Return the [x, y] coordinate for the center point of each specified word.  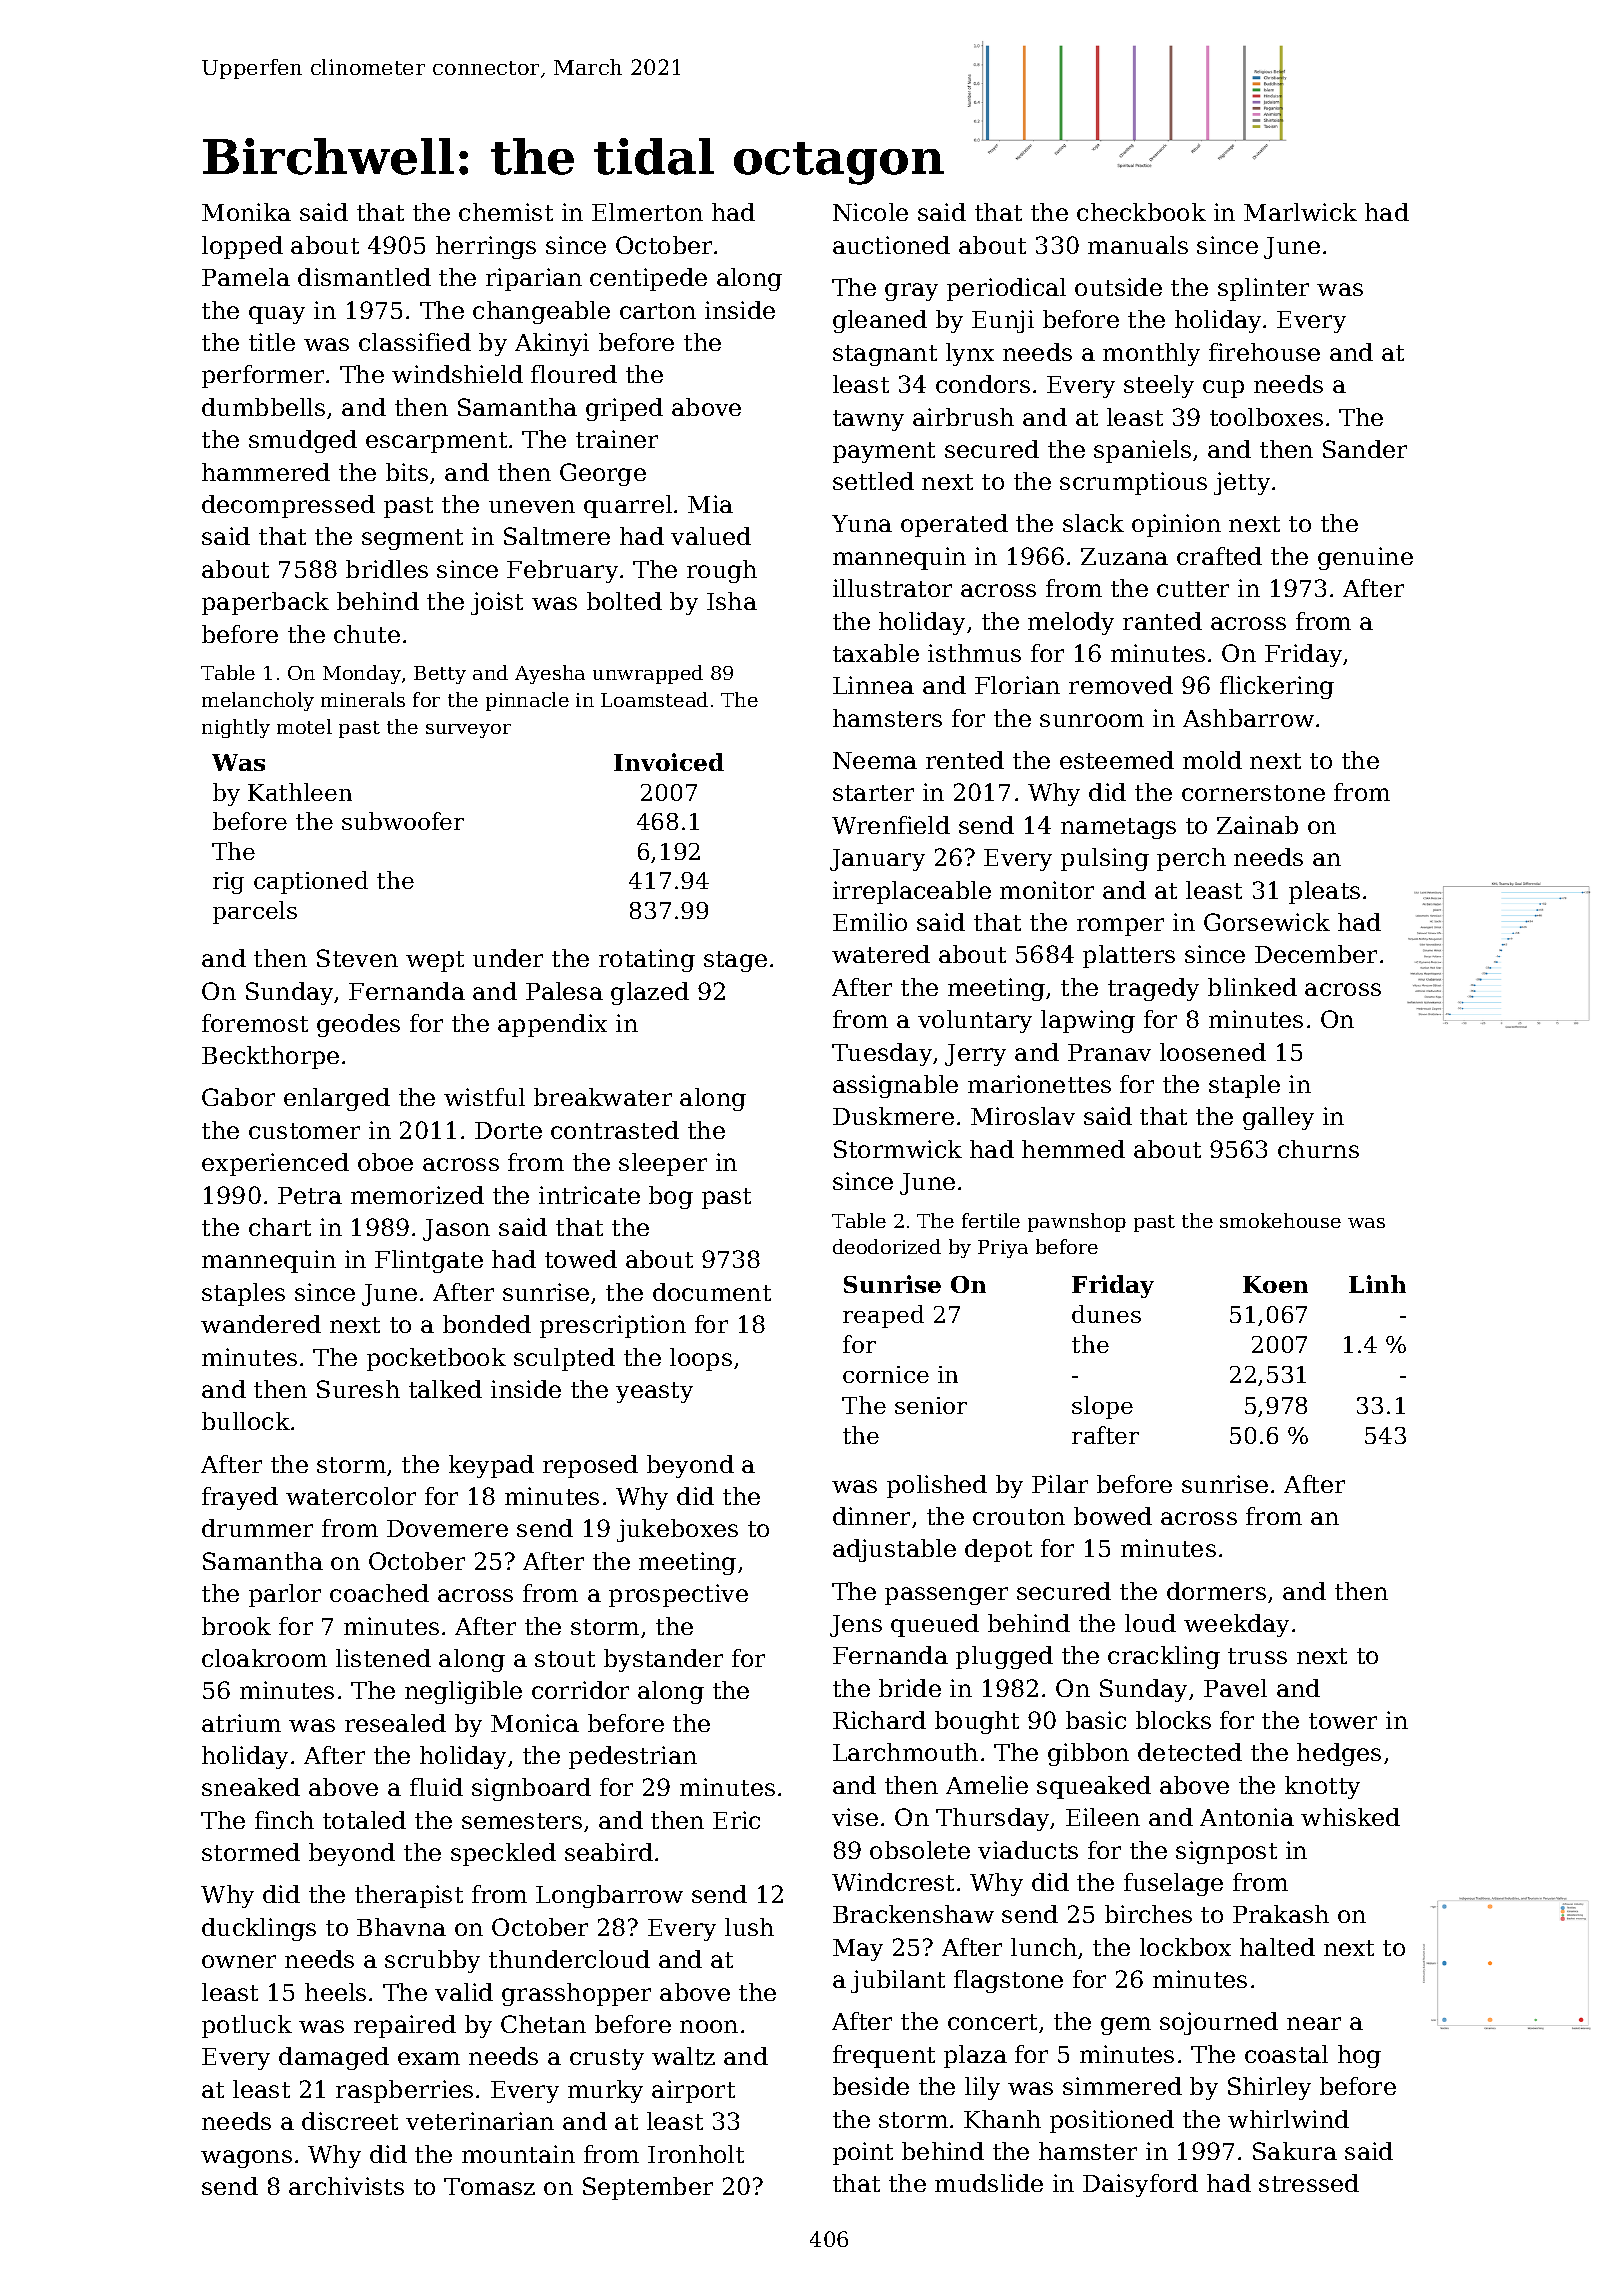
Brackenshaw [913, 1914]
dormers [1216, 1591]
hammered [266, 472]
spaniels [1142, 451]
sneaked [251, 1787]
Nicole [870, 212]
